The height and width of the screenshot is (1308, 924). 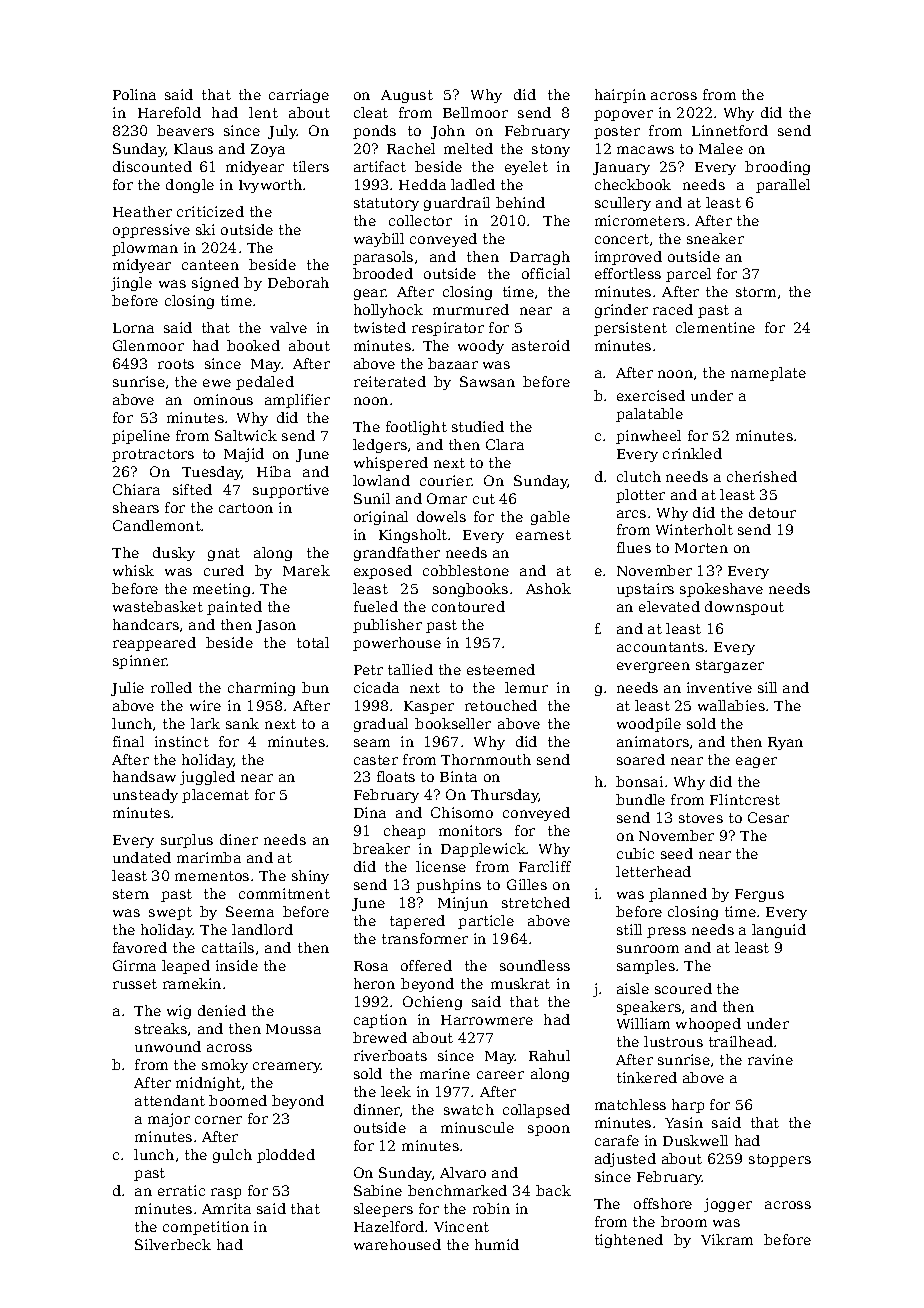 What do you see at coordinates (383, 273) in the screenshot?
I see `brooded` at bounding box center [383, 273].
